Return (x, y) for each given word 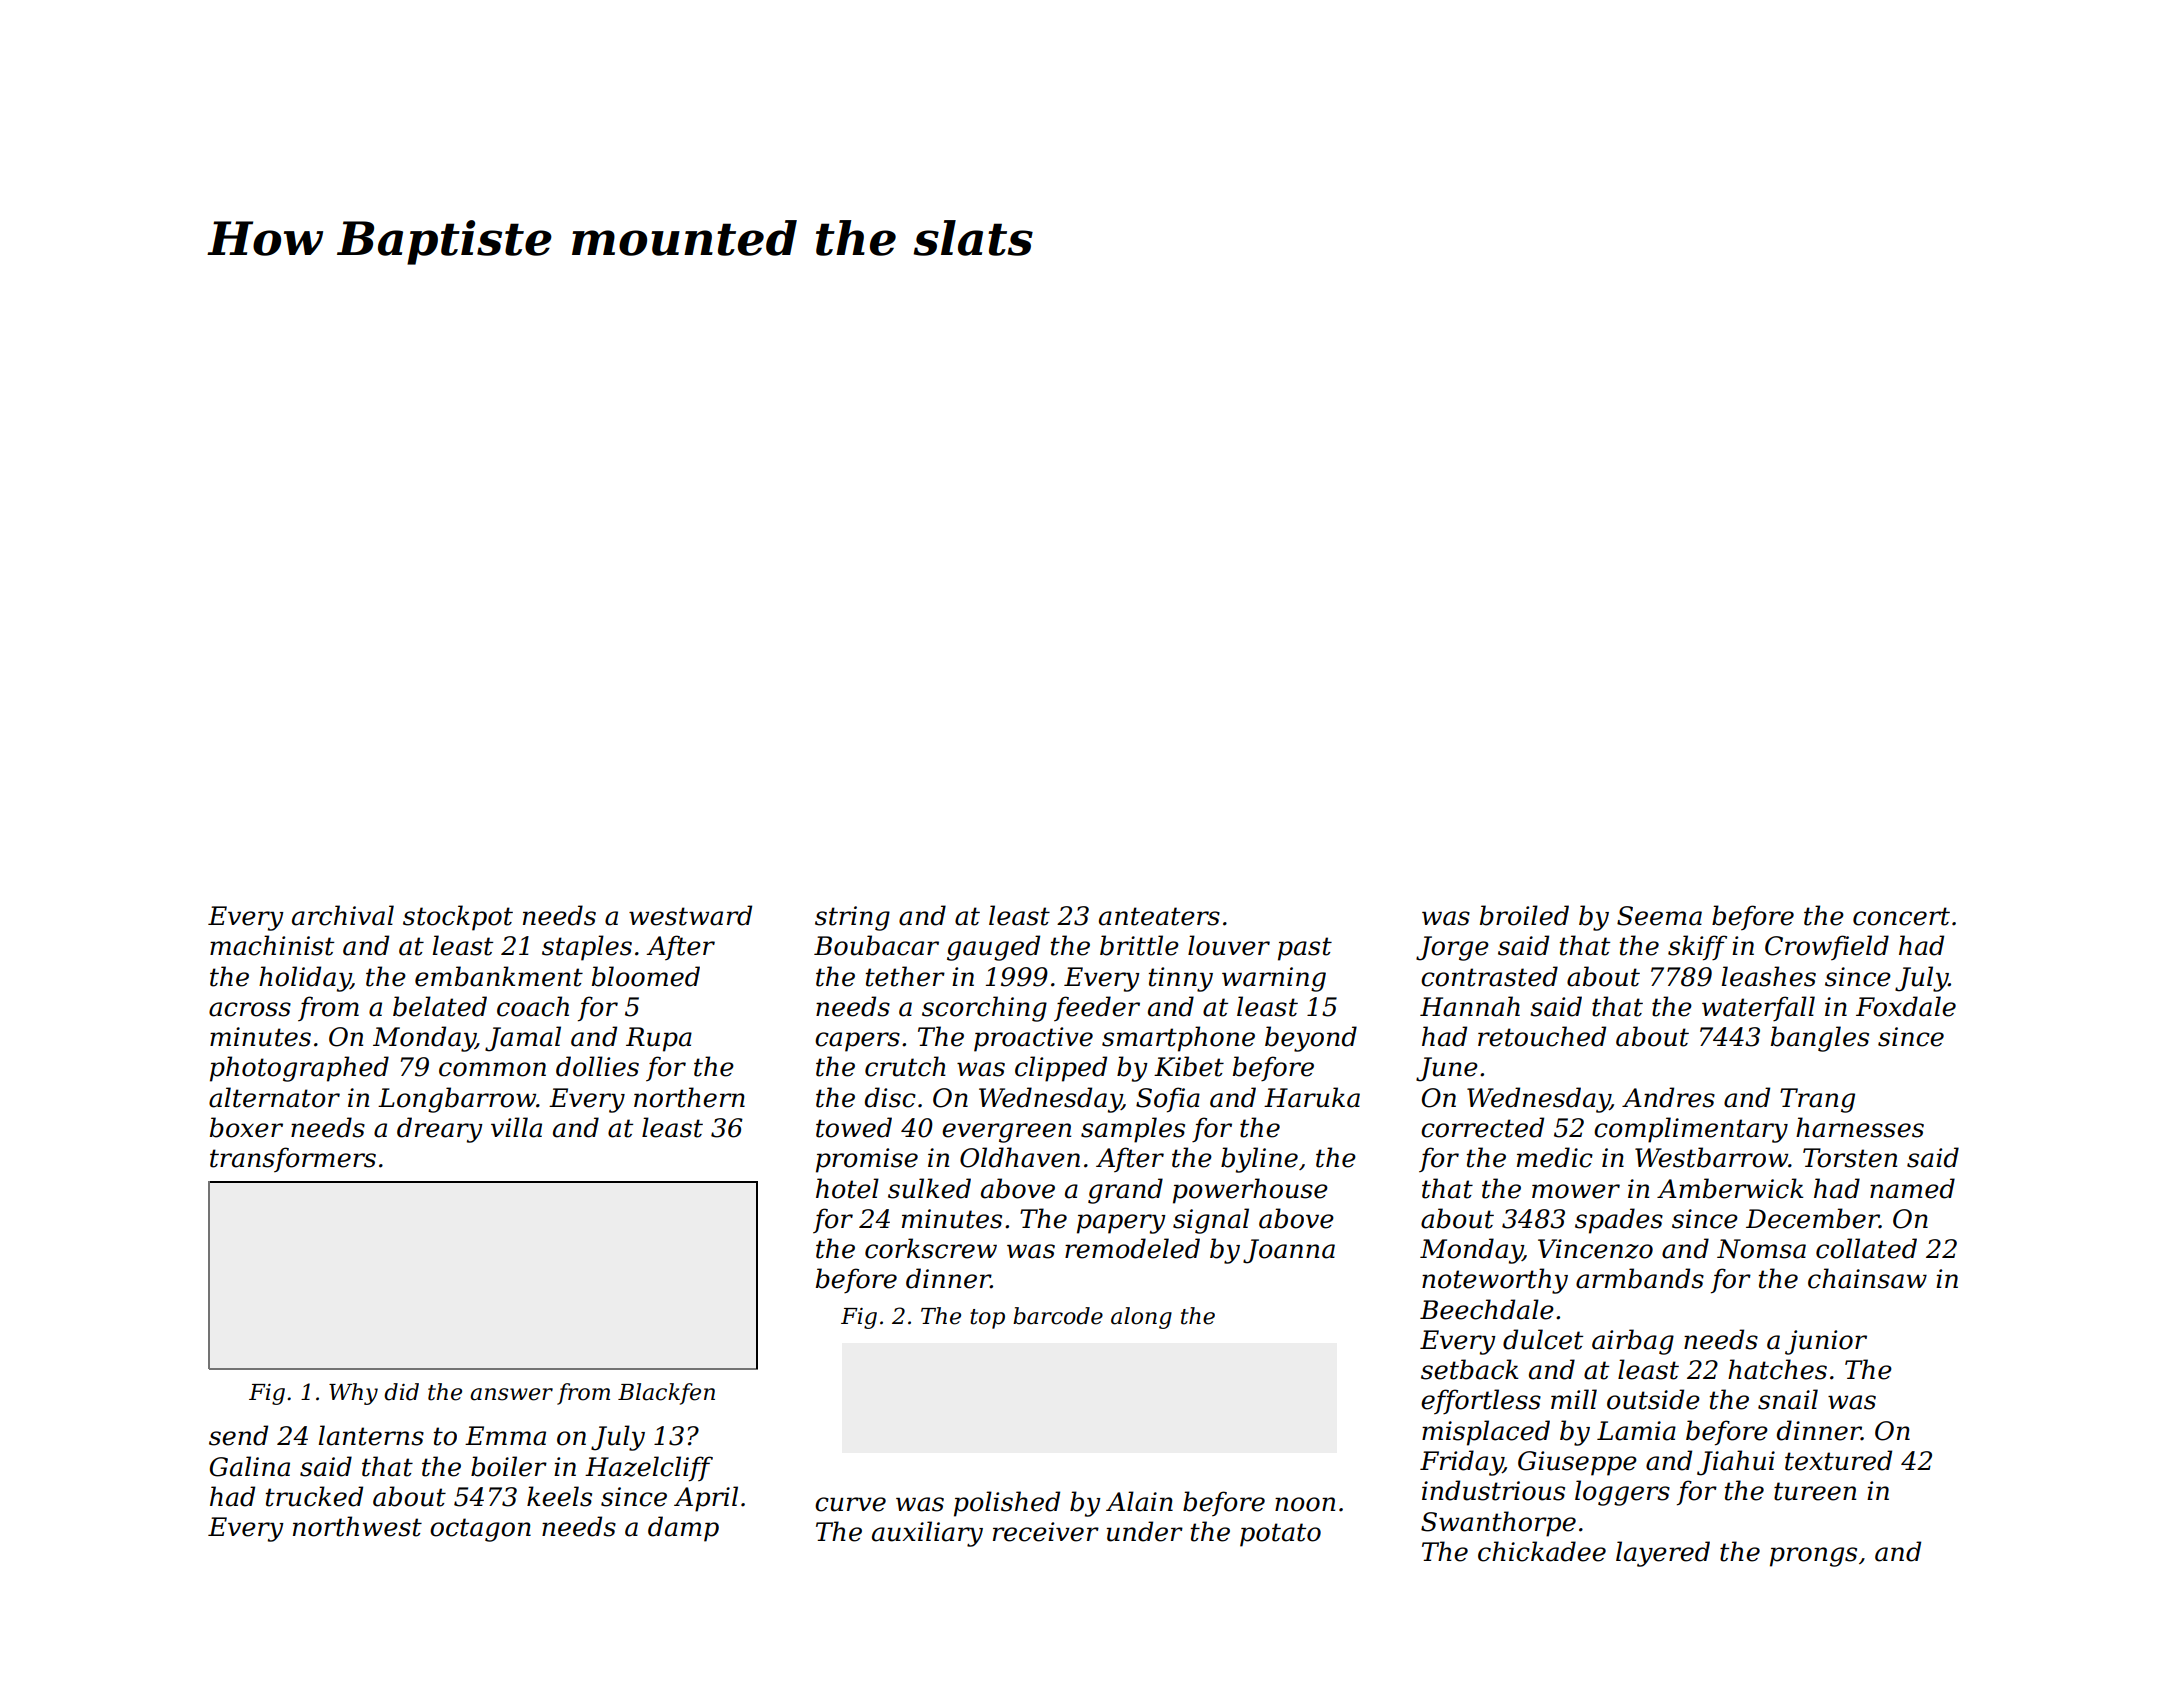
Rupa (659, 1039)
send (238, 1435)
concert (1901, 916)
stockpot (458, 918)
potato (1280, 1535)
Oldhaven (1020, 1157)
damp (683, 1529)
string (852, 918)
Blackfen (666, 1394)
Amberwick (1730, 1188)
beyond (1311, 1039)
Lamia (1636, 1431)
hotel (847, 1188)
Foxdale (1906, 1006)
